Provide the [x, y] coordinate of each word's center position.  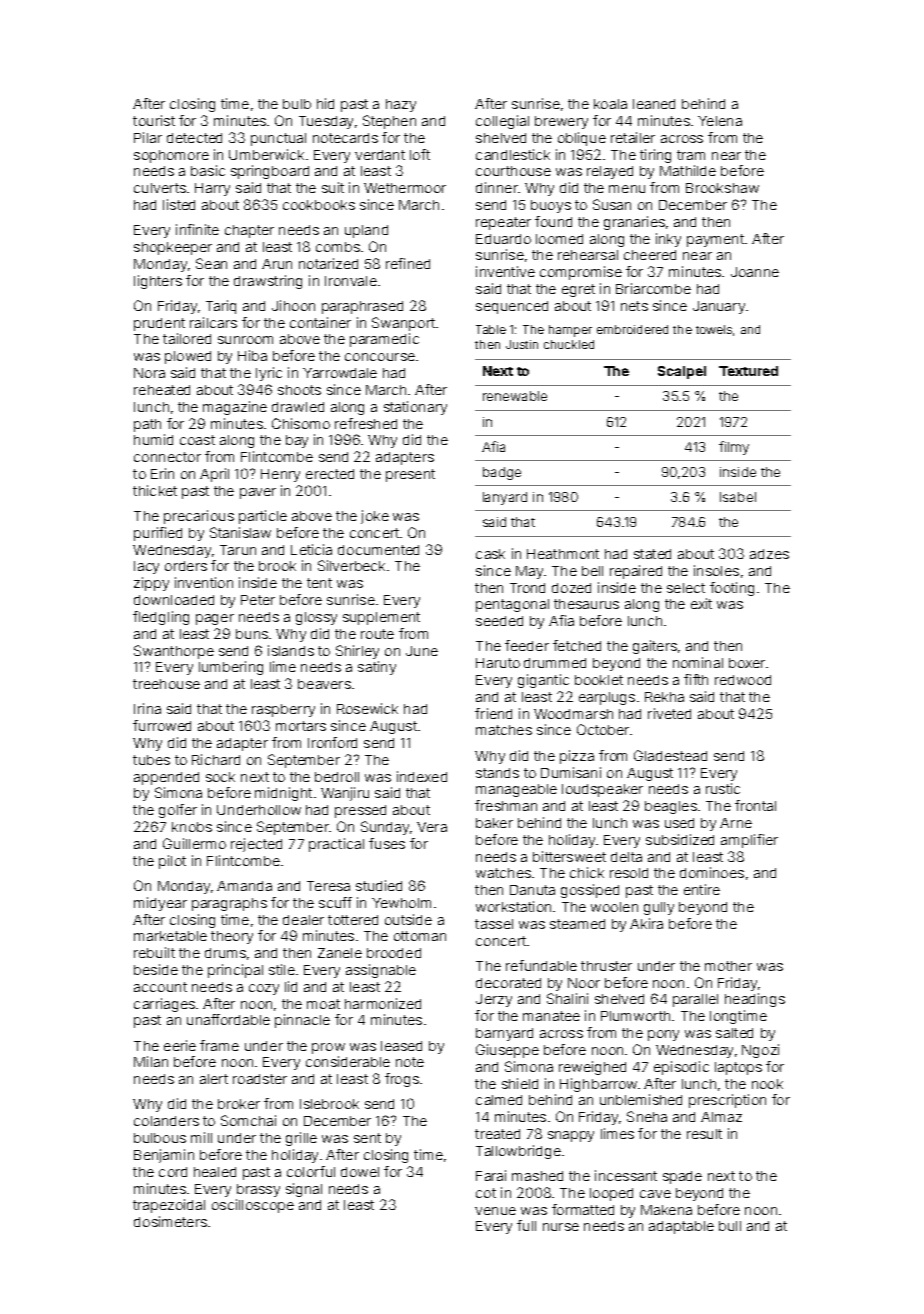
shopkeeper [173, 248]
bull [730, 1226]
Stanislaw [240, 532]
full [526, 1225]
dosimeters [170, 1221]
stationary [415, 408]
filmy [734, 448]
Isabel [738, 497]
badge [502, 473]
